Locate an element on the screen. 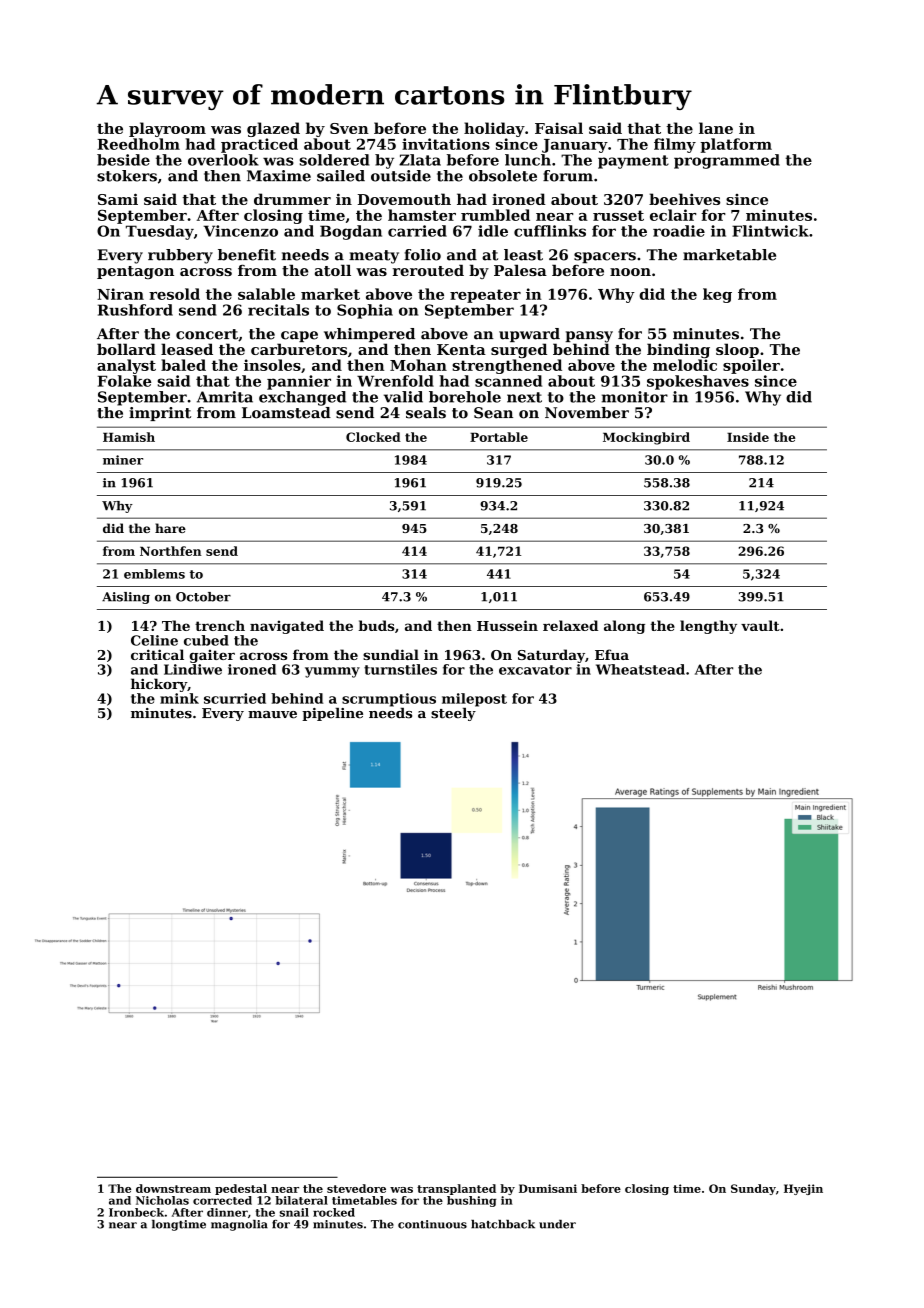  vault is located at coordinates (760, 625).
